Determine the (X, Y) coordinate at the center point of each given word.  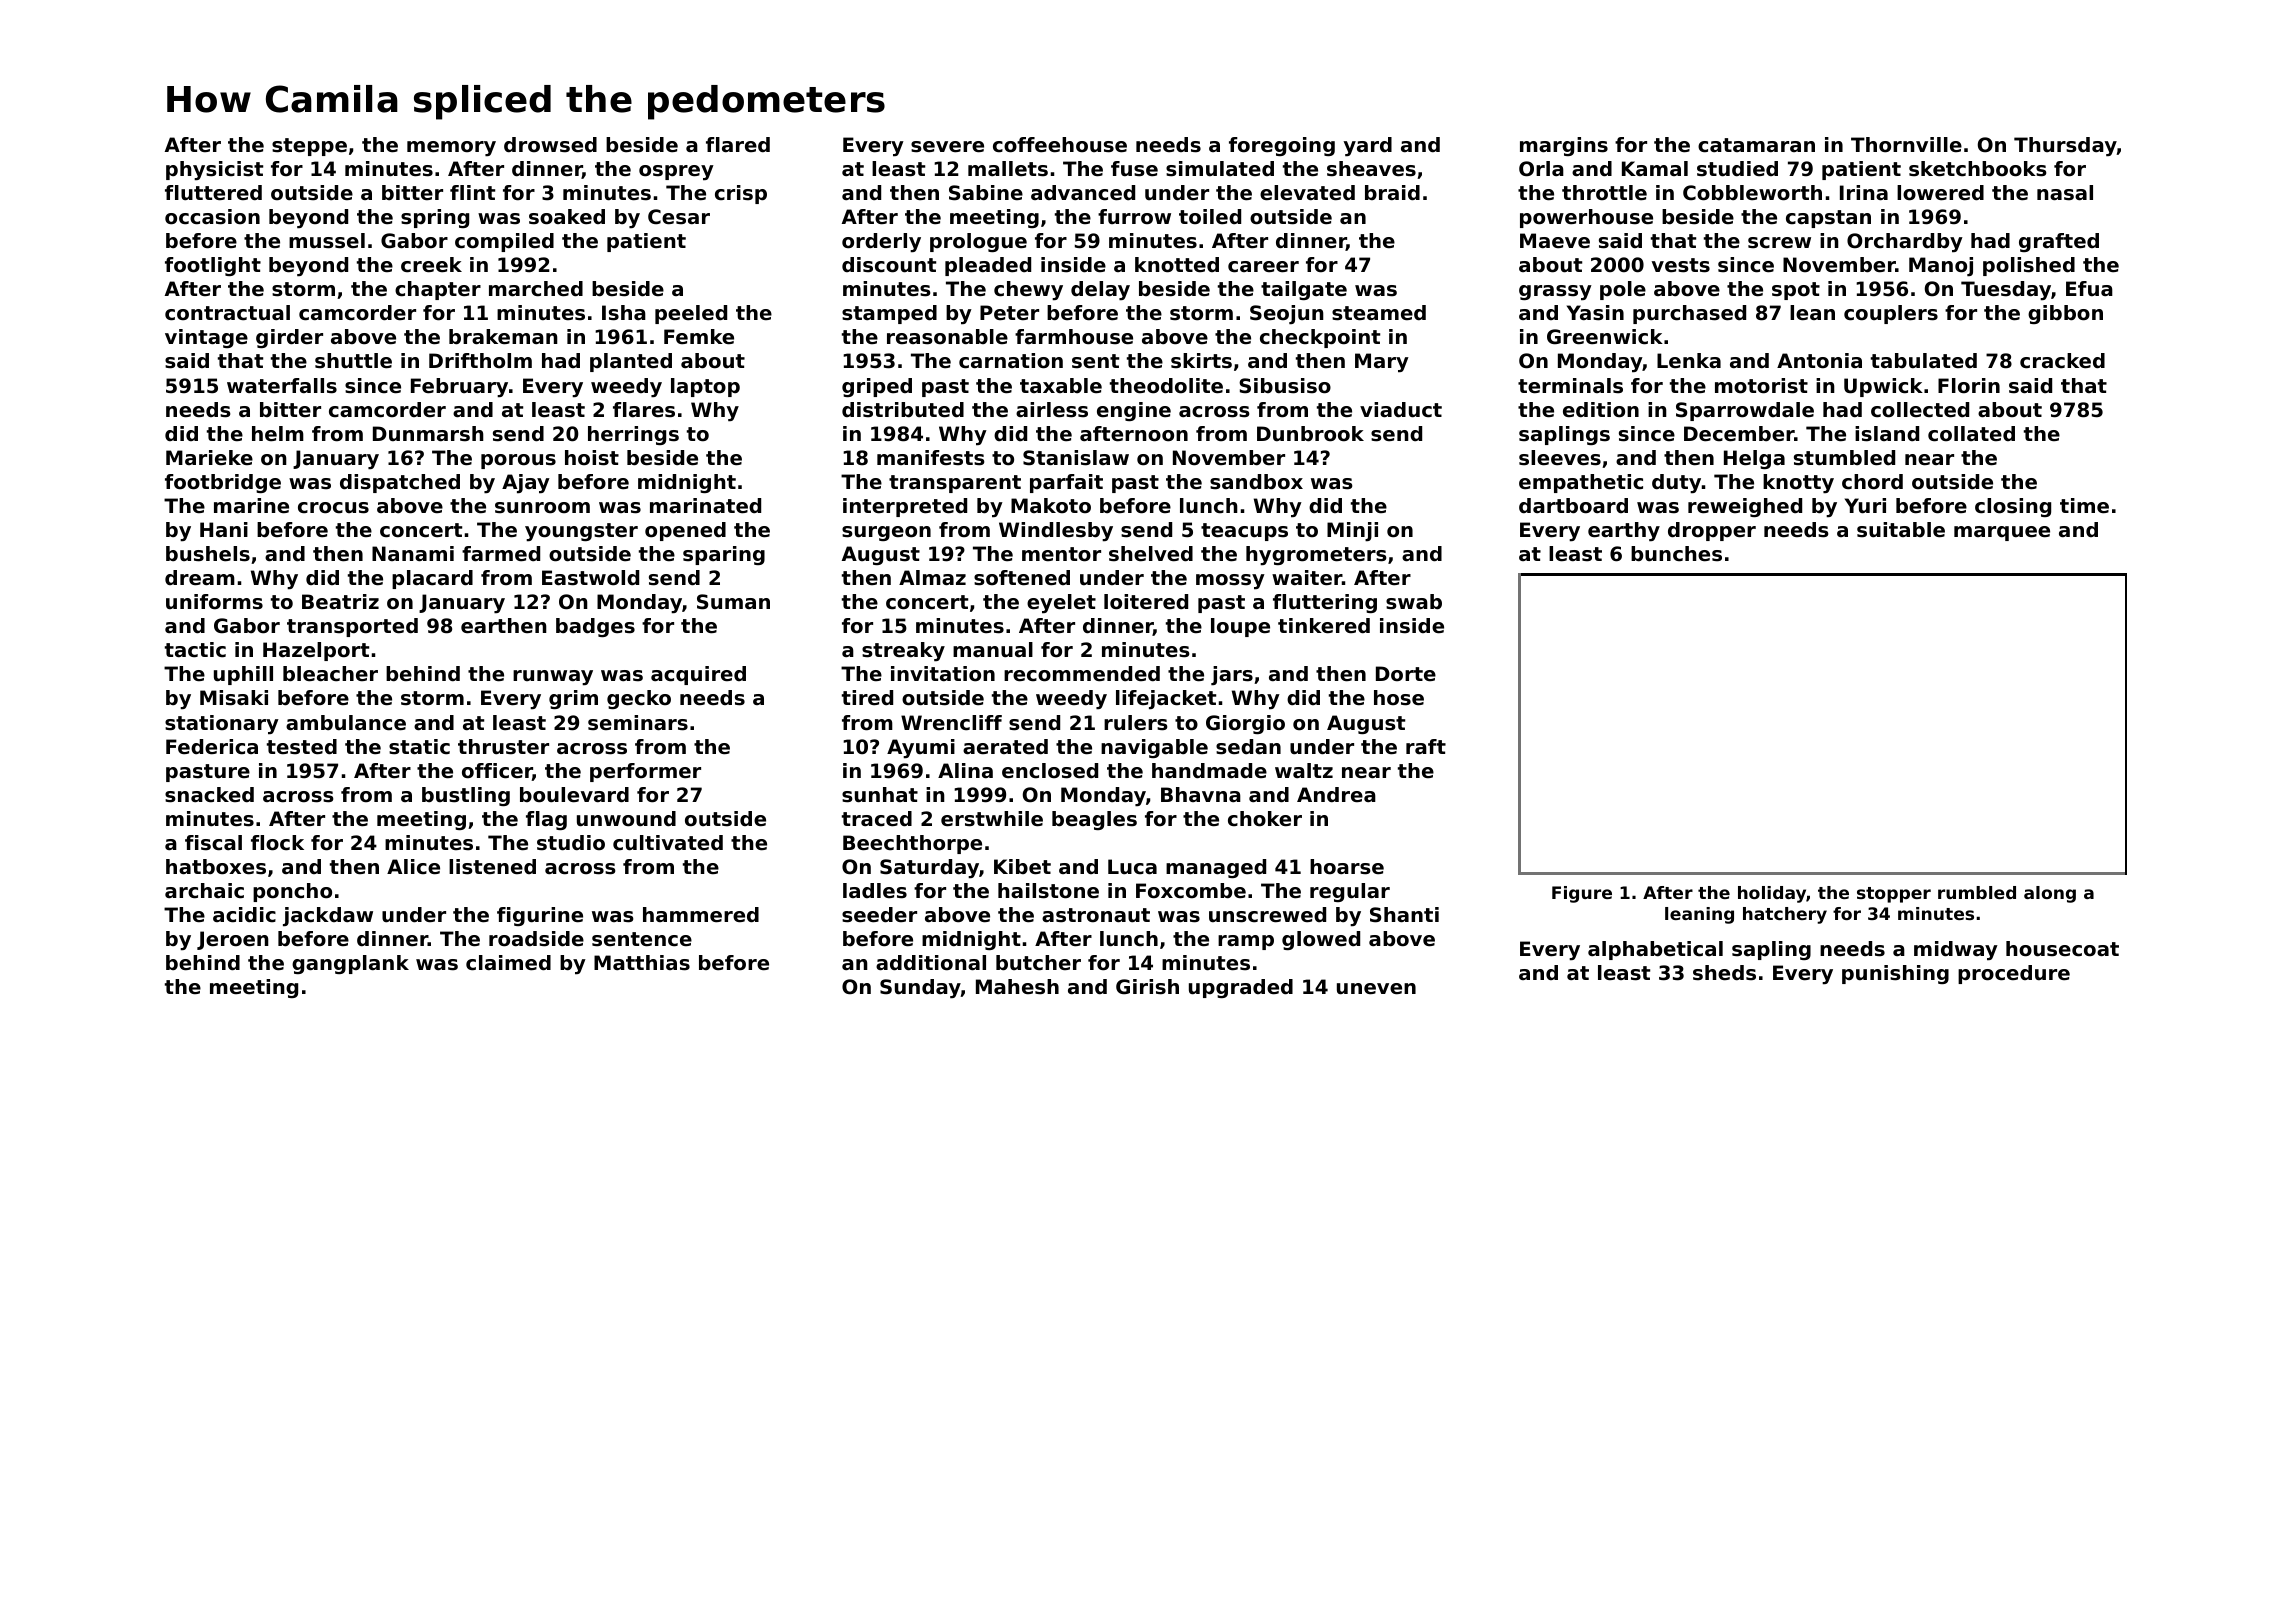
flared (738, 145)
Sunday (920, 989)
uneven (1376, 989)
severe (947, 147)
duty (1676, 484)
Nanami (413, 554)
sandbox (1256, 482)
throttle (1604, 193)
